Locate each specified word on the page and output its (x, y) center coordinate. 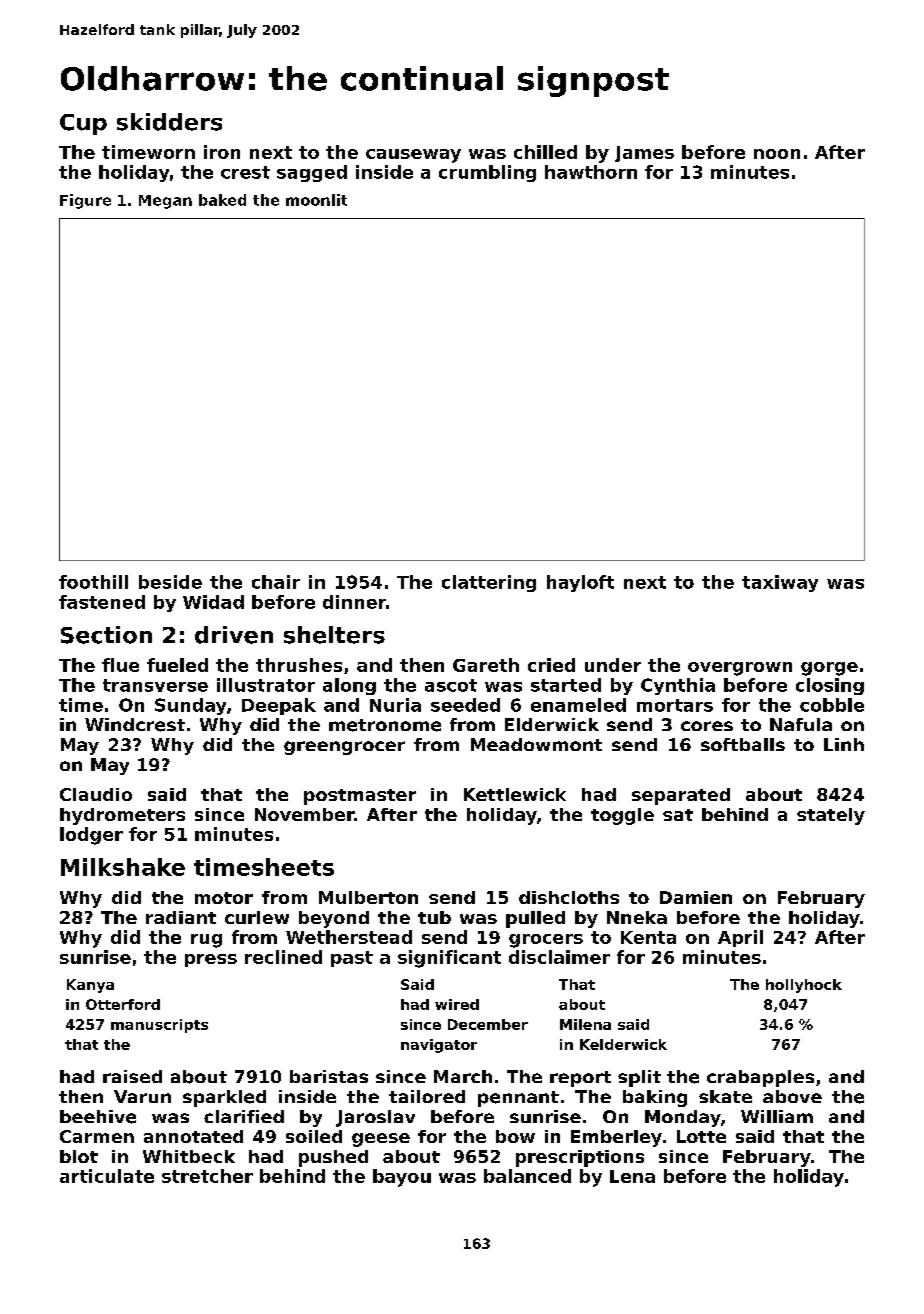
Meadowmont (536, 744)
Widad (213, 602)
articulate (107, 1176)
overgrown (740, 669)
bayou (402, 1178)
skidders (169, 122)
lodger (91, 836)
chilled (545, 152)
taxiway (780, 583)
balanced (527, 1176)
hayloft (580, 583)
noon (777, 154)
